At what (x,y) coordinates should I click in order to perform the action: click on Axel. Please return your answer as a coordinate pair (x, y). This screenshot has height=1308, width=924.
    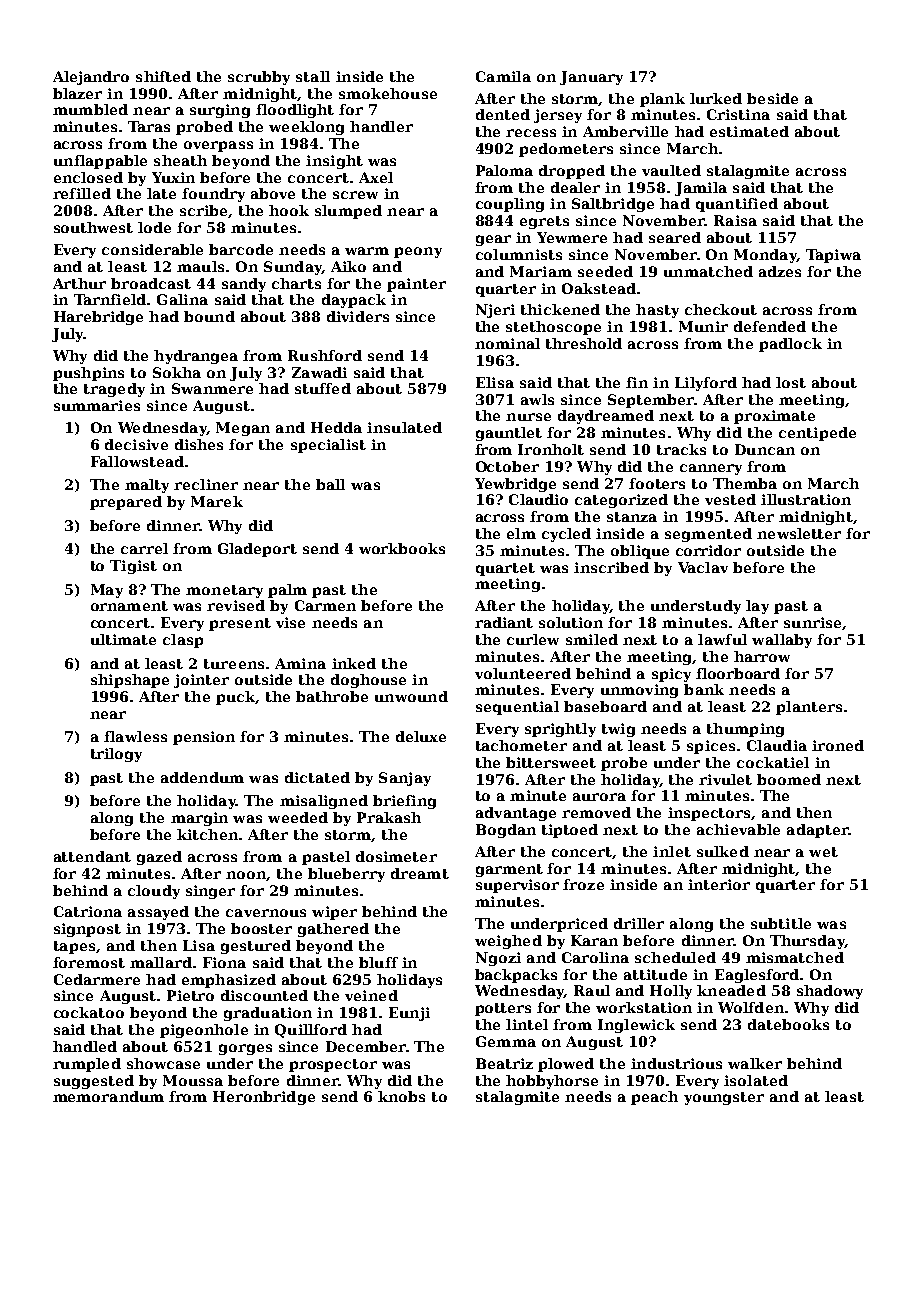
    Looking at the image, I should click on (376, 177).
